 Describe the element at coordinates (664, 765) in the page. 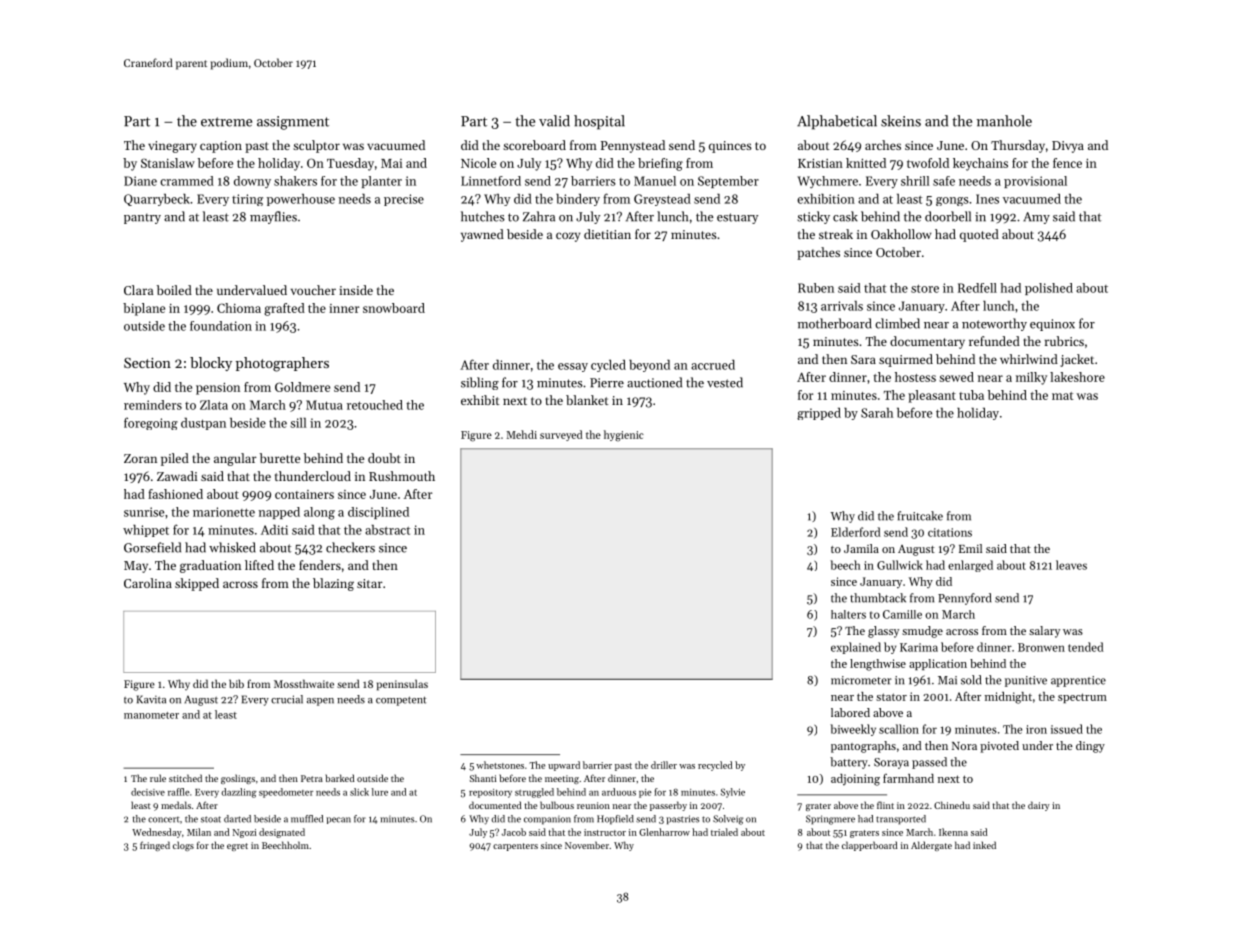

I see `driller` at that location.
